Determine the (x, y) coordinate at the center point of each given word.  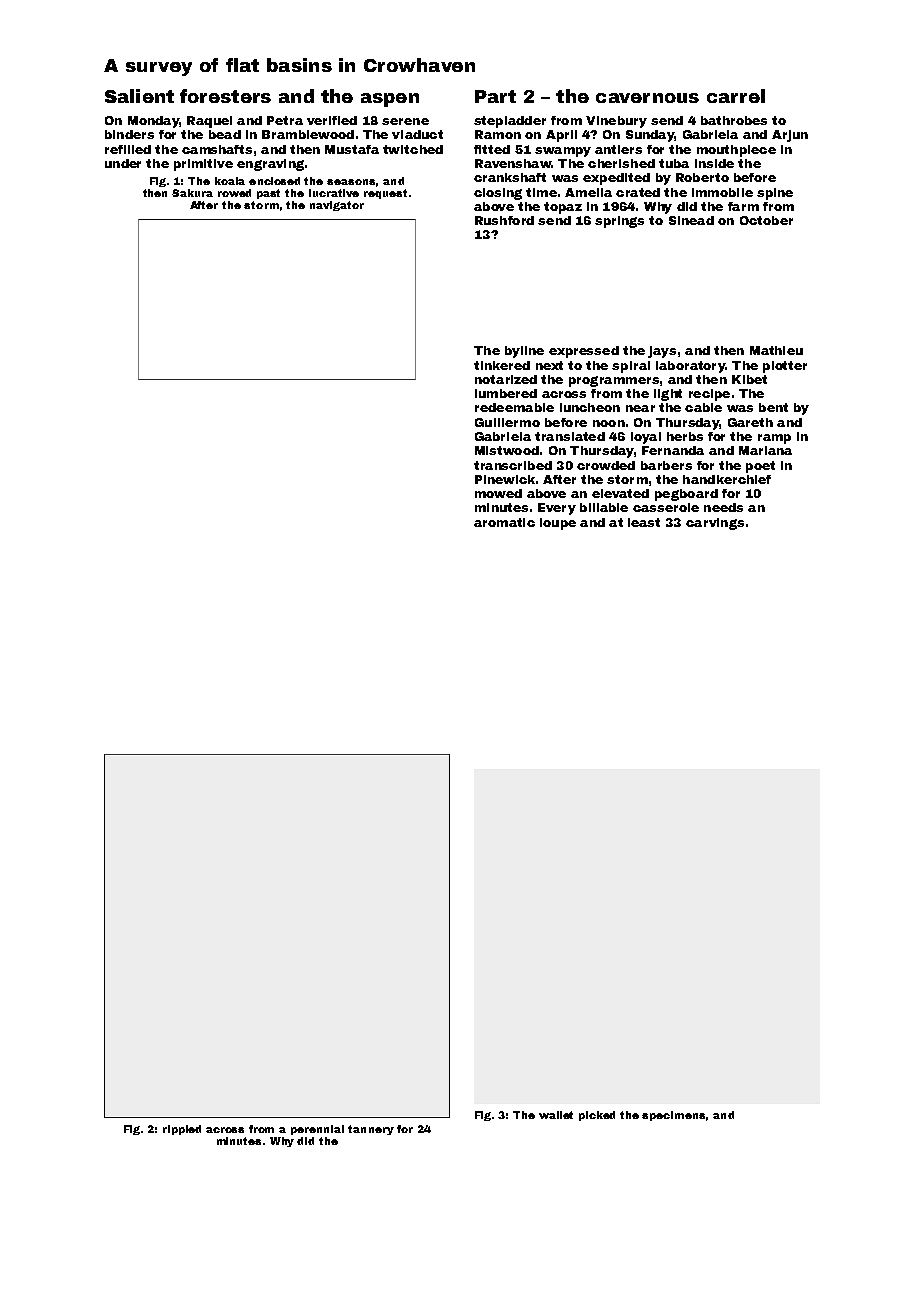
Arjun (790, 136)
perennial (317, 1130)
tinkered (502, 365)
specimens (673, 1116)
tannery (371, 1130)
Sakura (192, 193)
